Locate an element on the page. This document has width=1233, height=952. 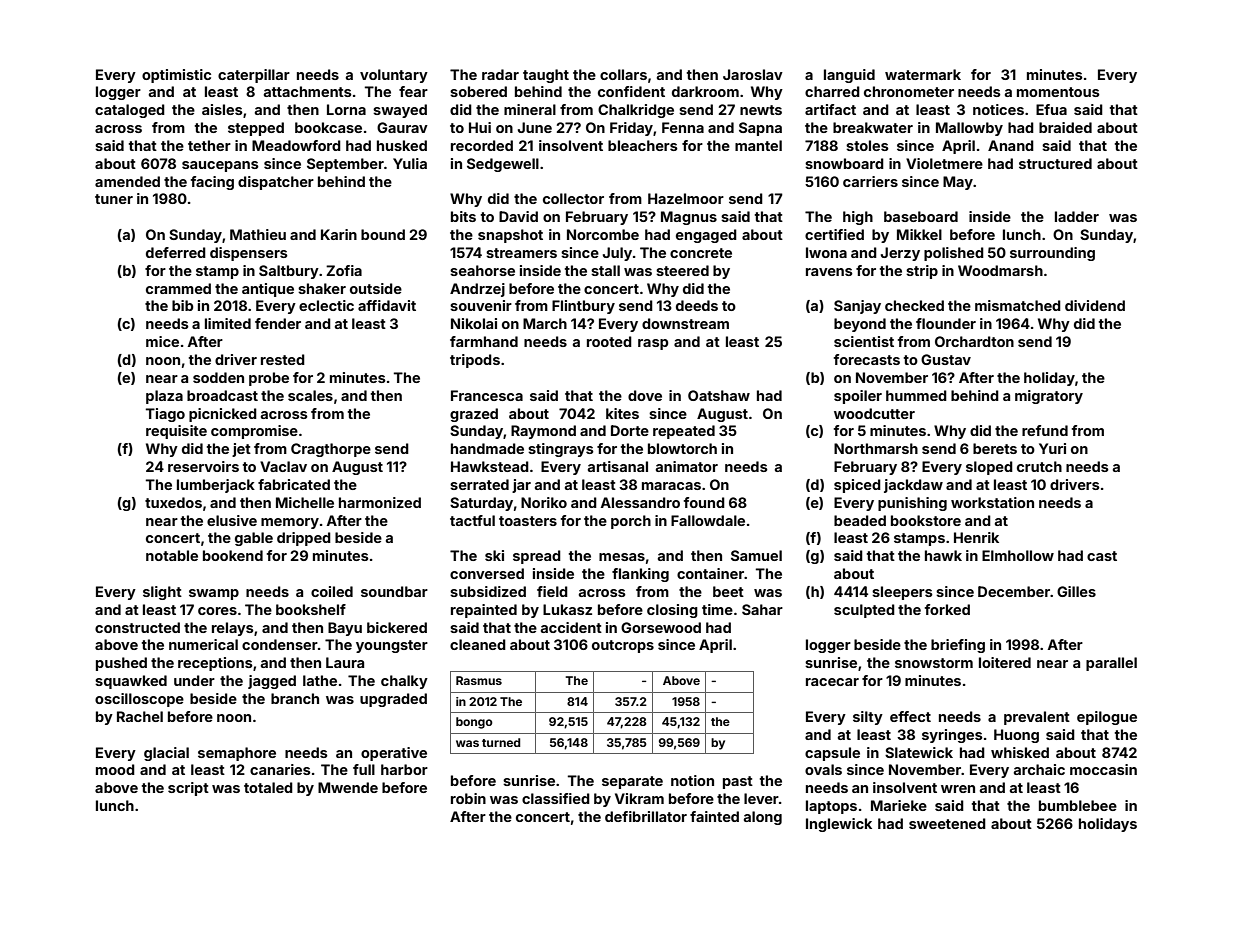
Mwende is located at coordinates (348, 787).
